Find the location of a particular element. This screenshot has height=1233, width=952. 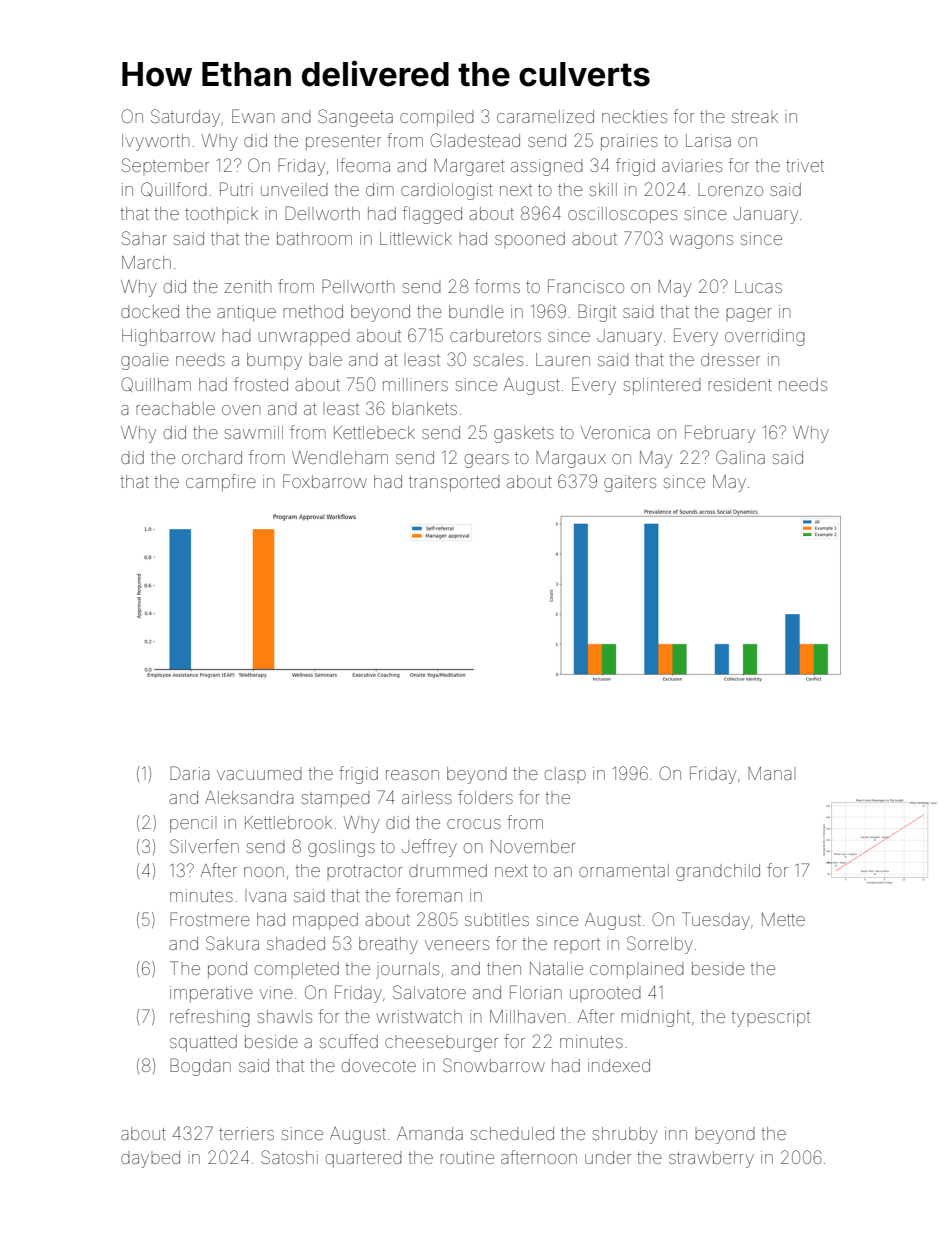

Silverfen is located at coordinates (204, 846).
